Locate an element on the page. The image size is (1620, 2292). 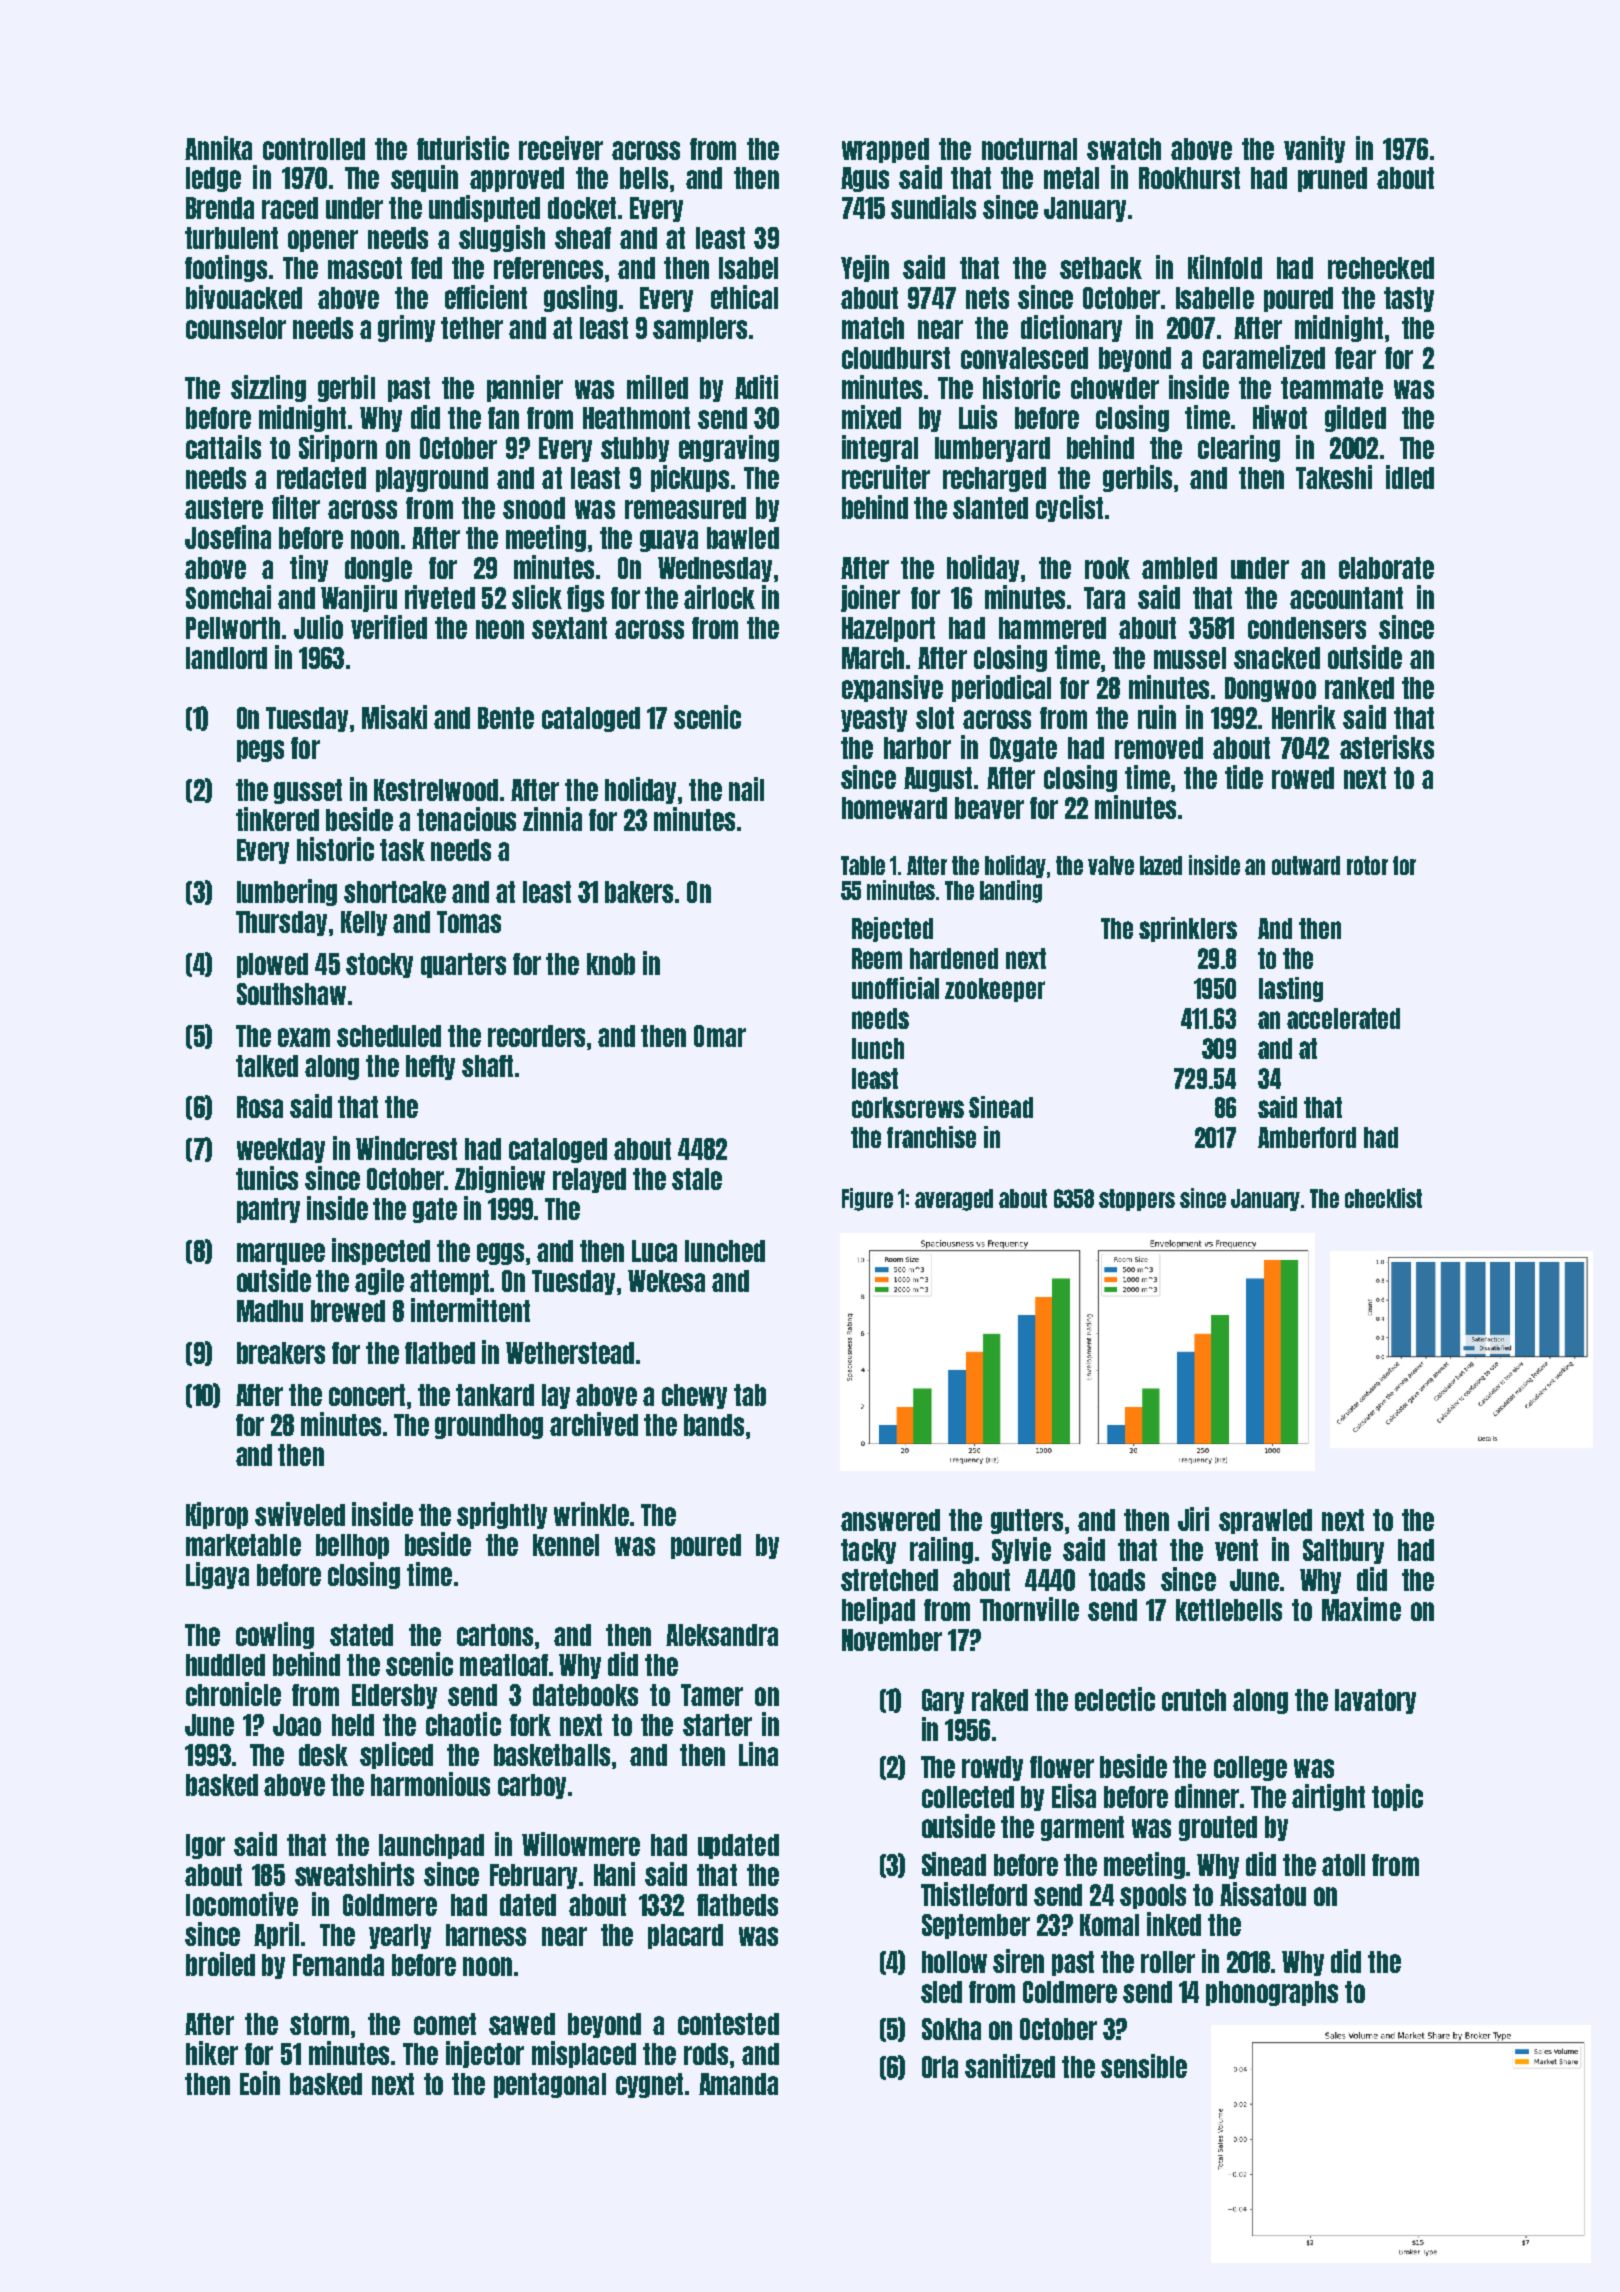
clearing is located at coordinates (1239, 448).
